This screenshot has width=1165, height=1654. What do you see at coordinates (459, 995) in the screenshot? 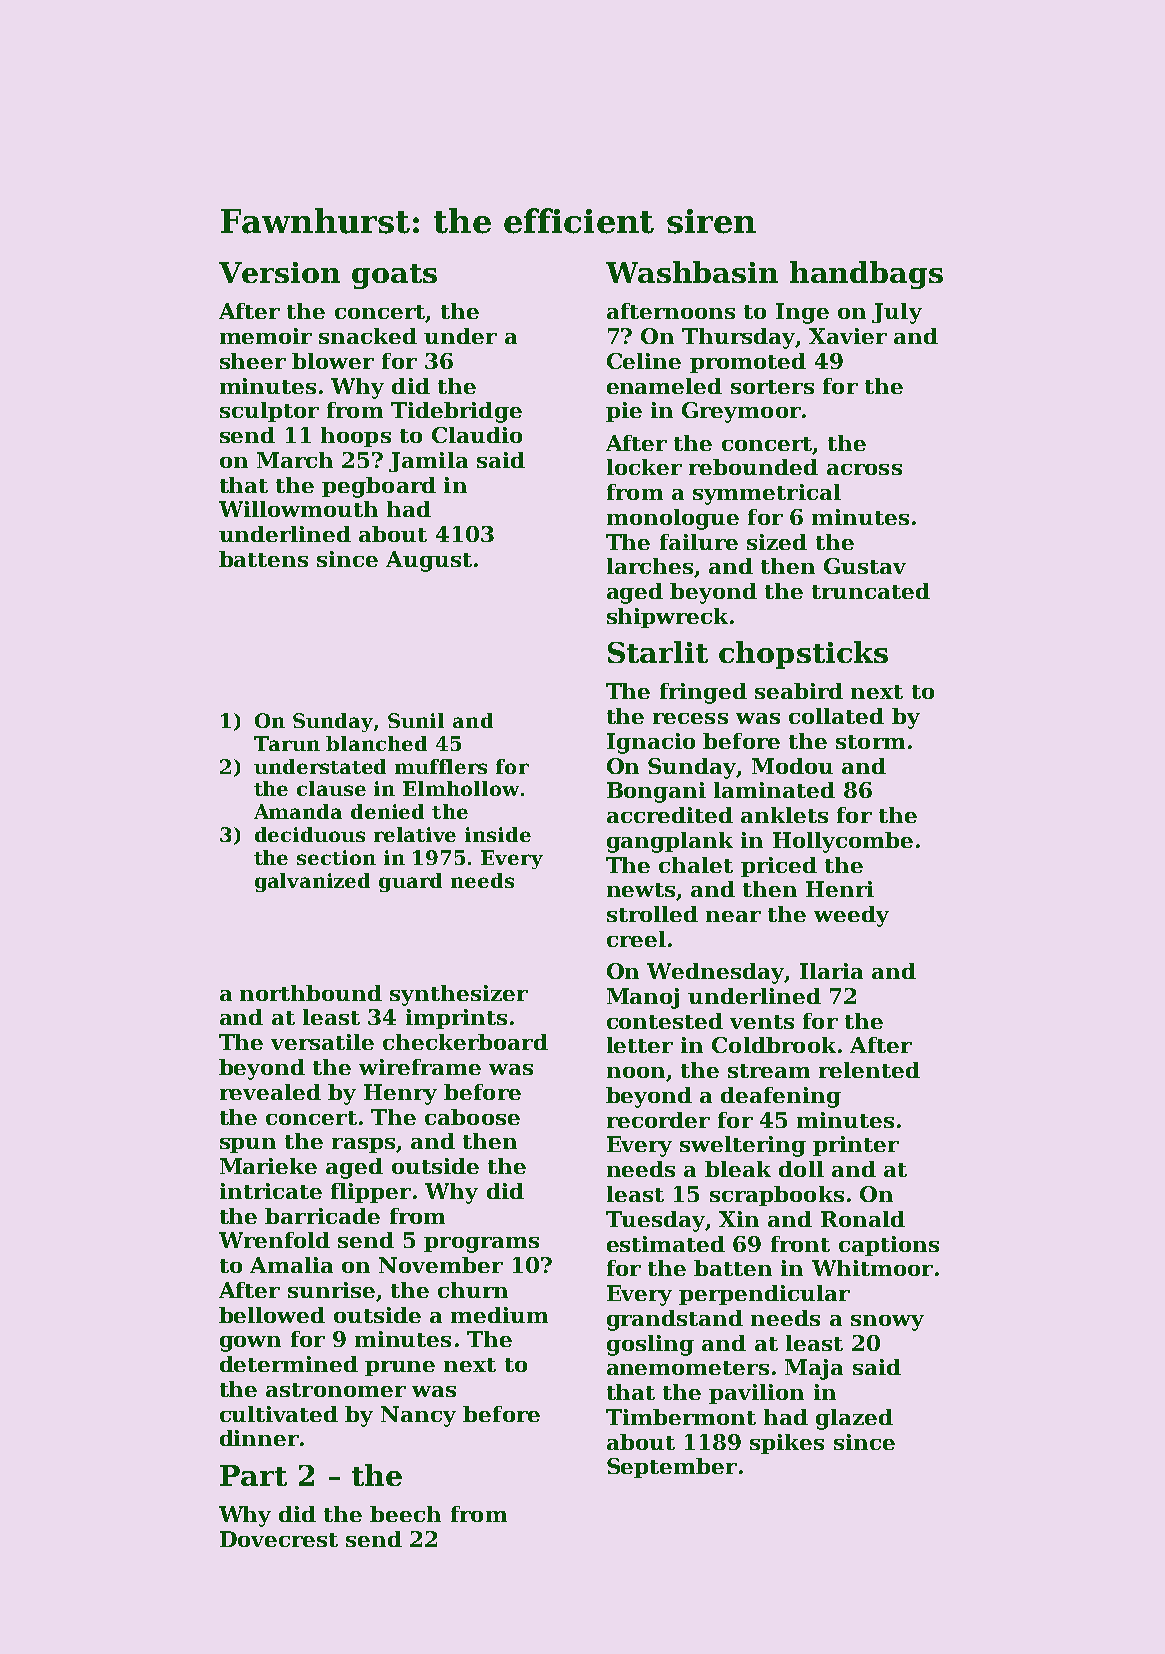
I see `synthesizer` at bounding box center [459, 995].
